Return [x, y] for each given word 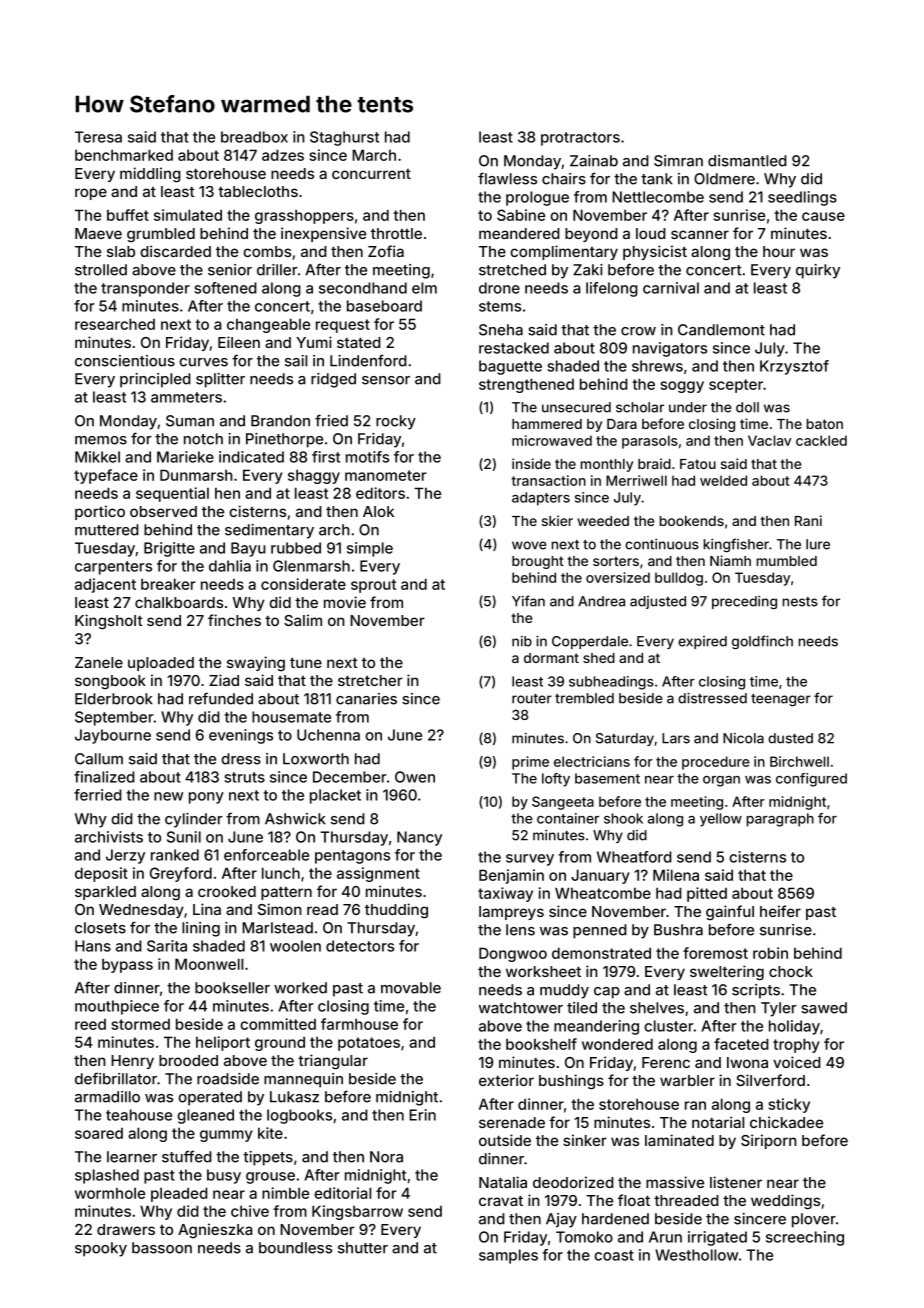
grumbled [161, 235]
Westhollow [696, 1255]
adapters [541, 499]
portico [100, 512]
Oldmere [724, 179]
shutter [363, 1248]
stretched [512, 270]
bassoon [162, 1248]
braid [654, 463]
